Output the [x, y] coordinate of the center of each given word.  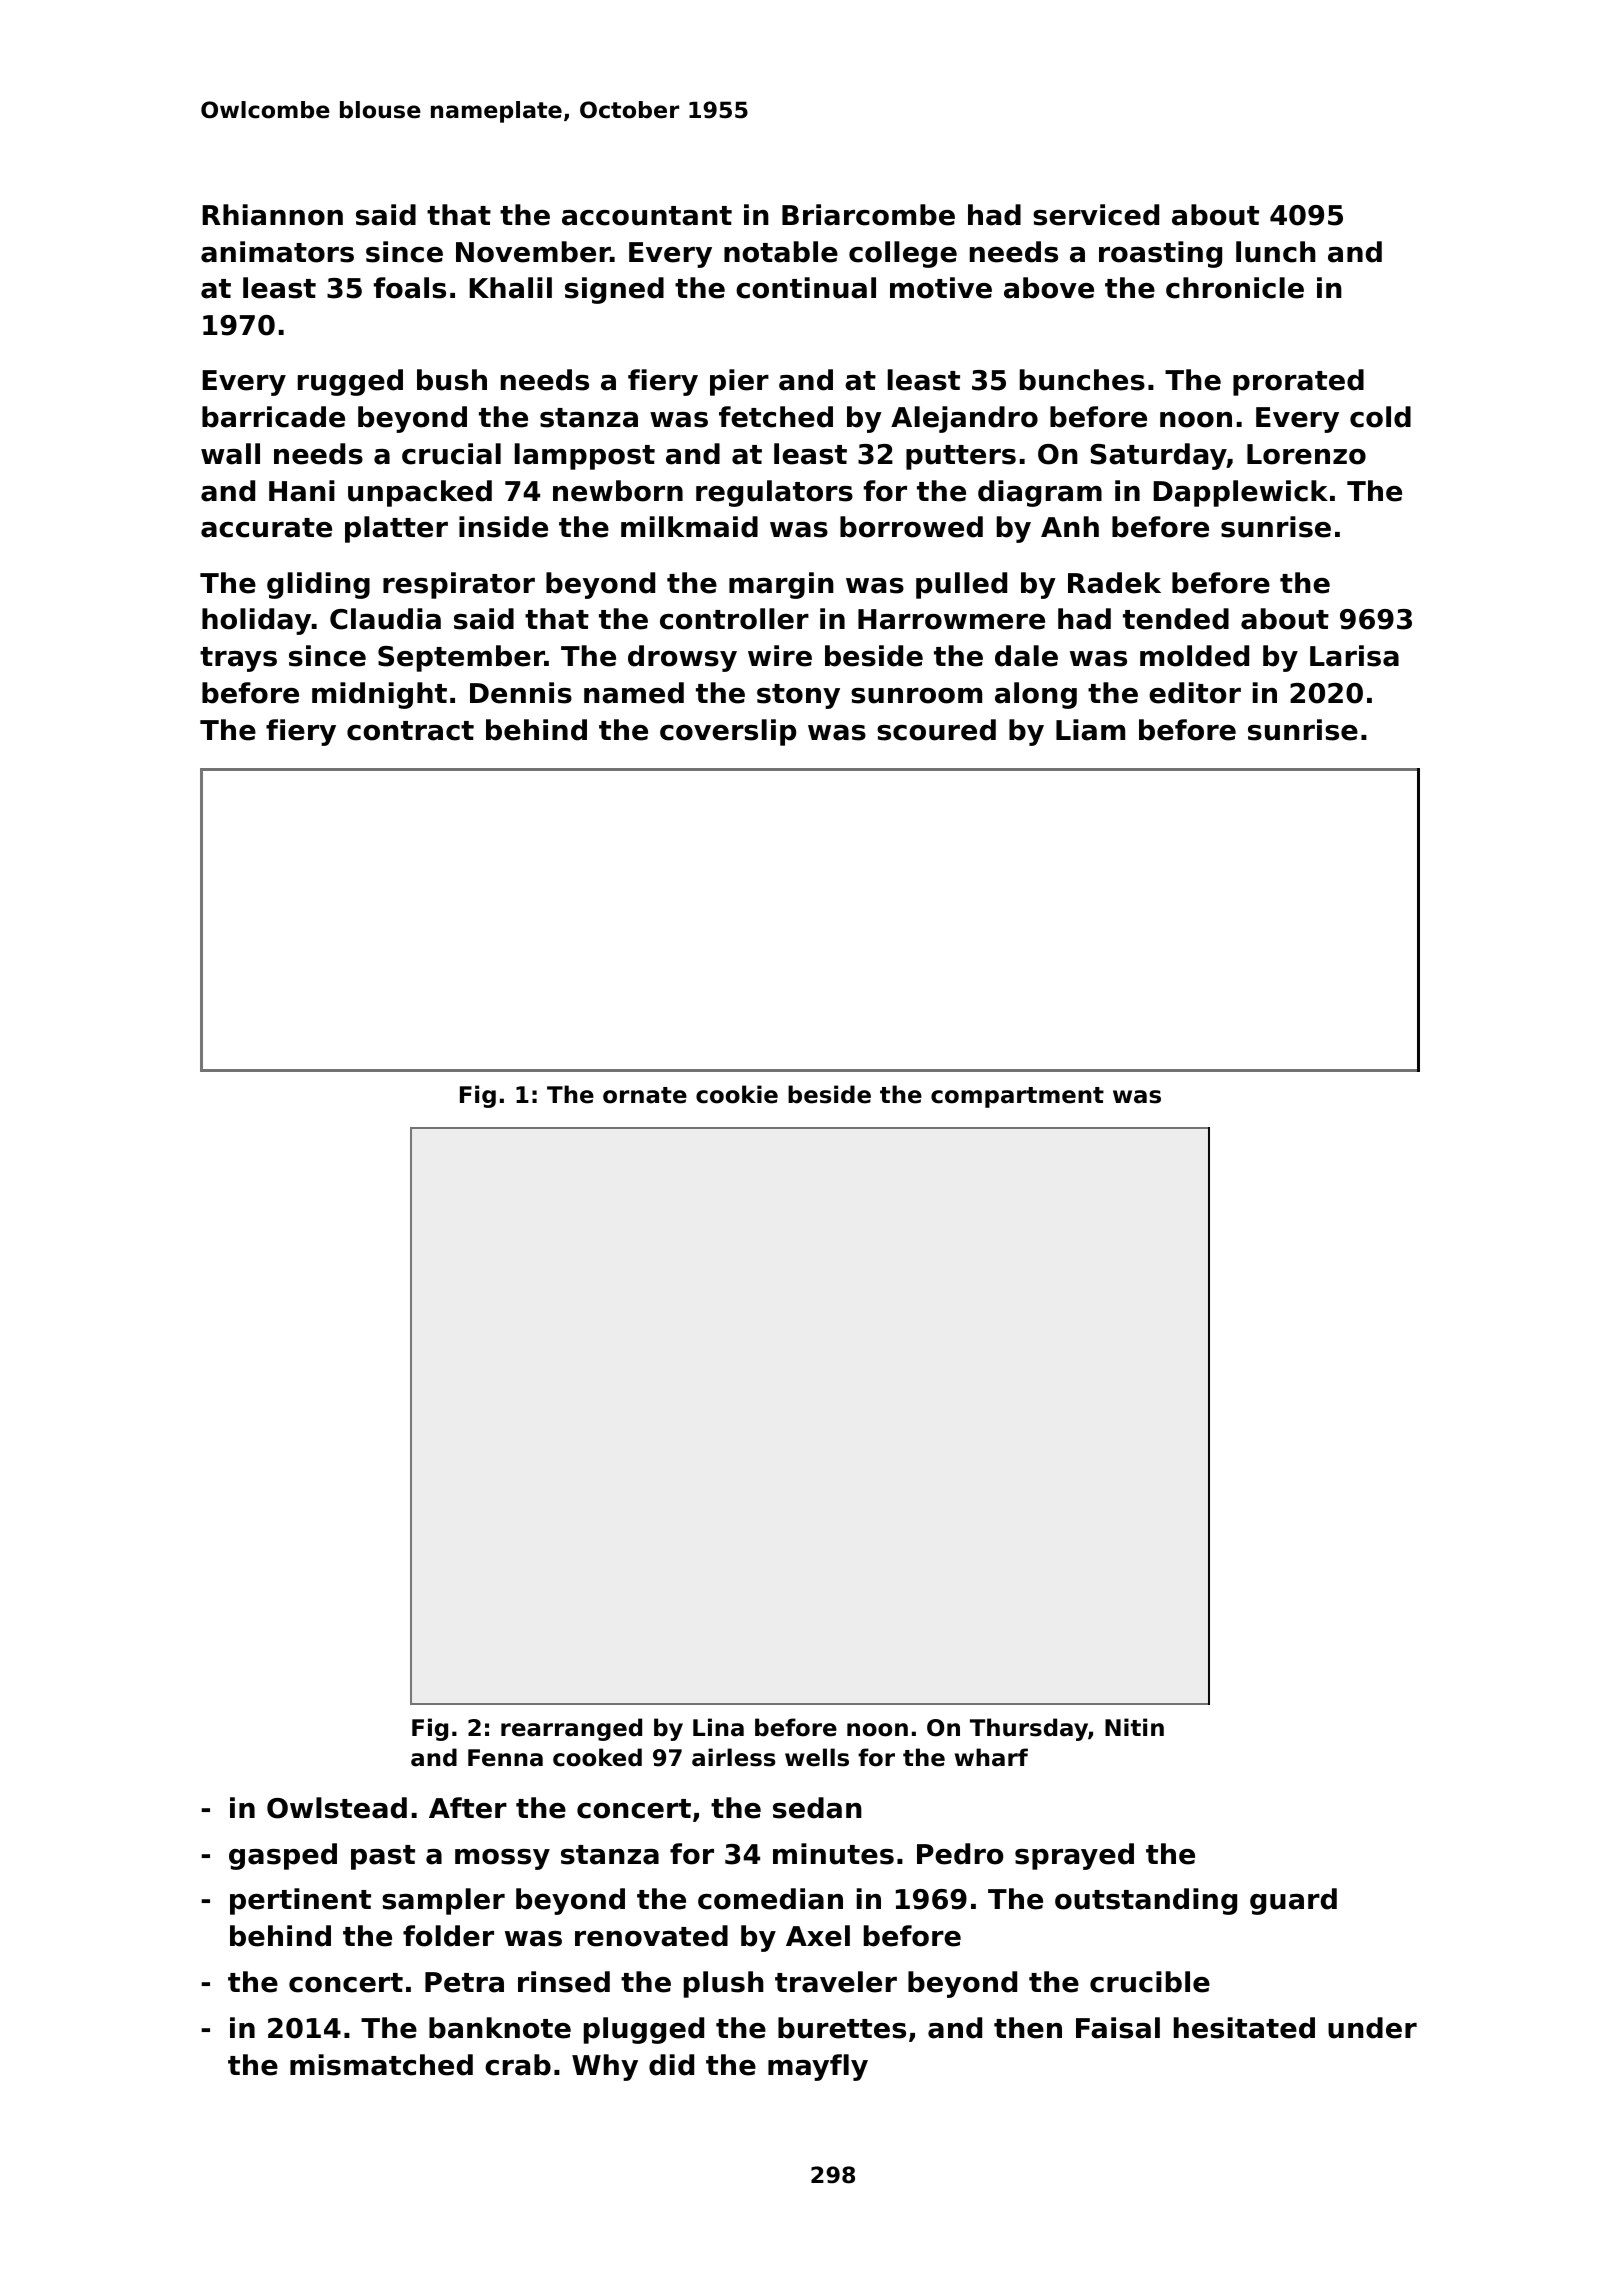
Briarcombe [868, 215]
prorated [1298, 382]
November [533, 252]
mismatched [381, 2065]
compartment [1017, 1097]
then [1028, 2028]
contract [410, 731]
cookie [737, 1094]
